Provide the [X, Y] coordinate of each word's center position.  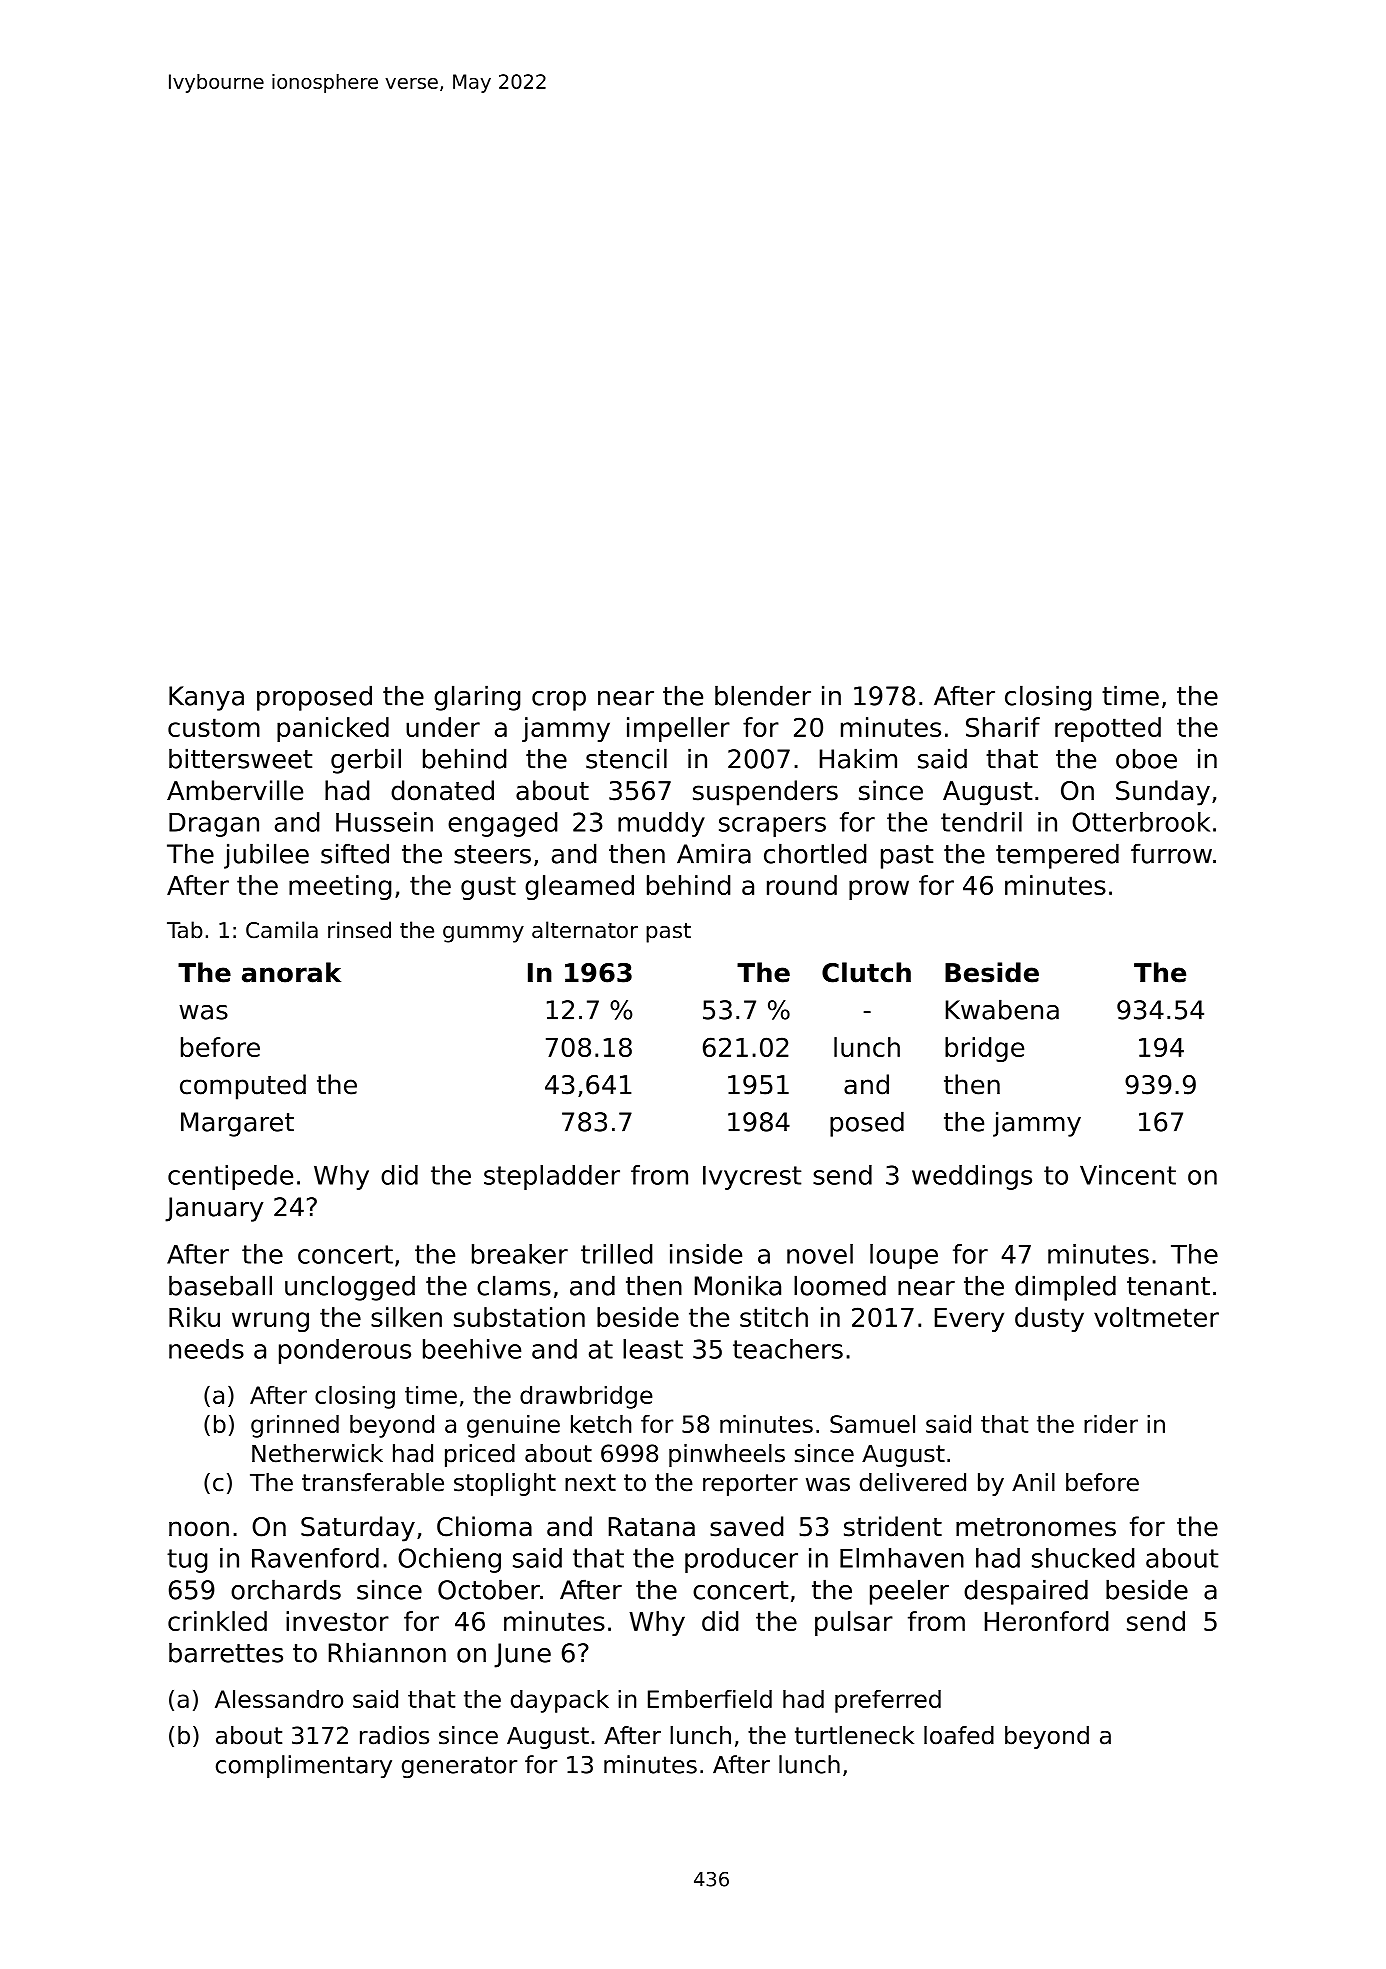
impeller [678, 729]
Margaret [237, 1124]
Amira [714, 853]
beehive [472, 1349]
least [653, 1349]
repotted [1108, 729]
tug [187, 1561]
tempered [1057, 856]
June [522, 1655]
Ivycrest [752, 1178]
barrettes [226, 1652]
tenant [1168, 1286]
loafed [959, 1735]
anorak [291, 972]
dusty [1049, 1319]
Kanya [206, 698]
